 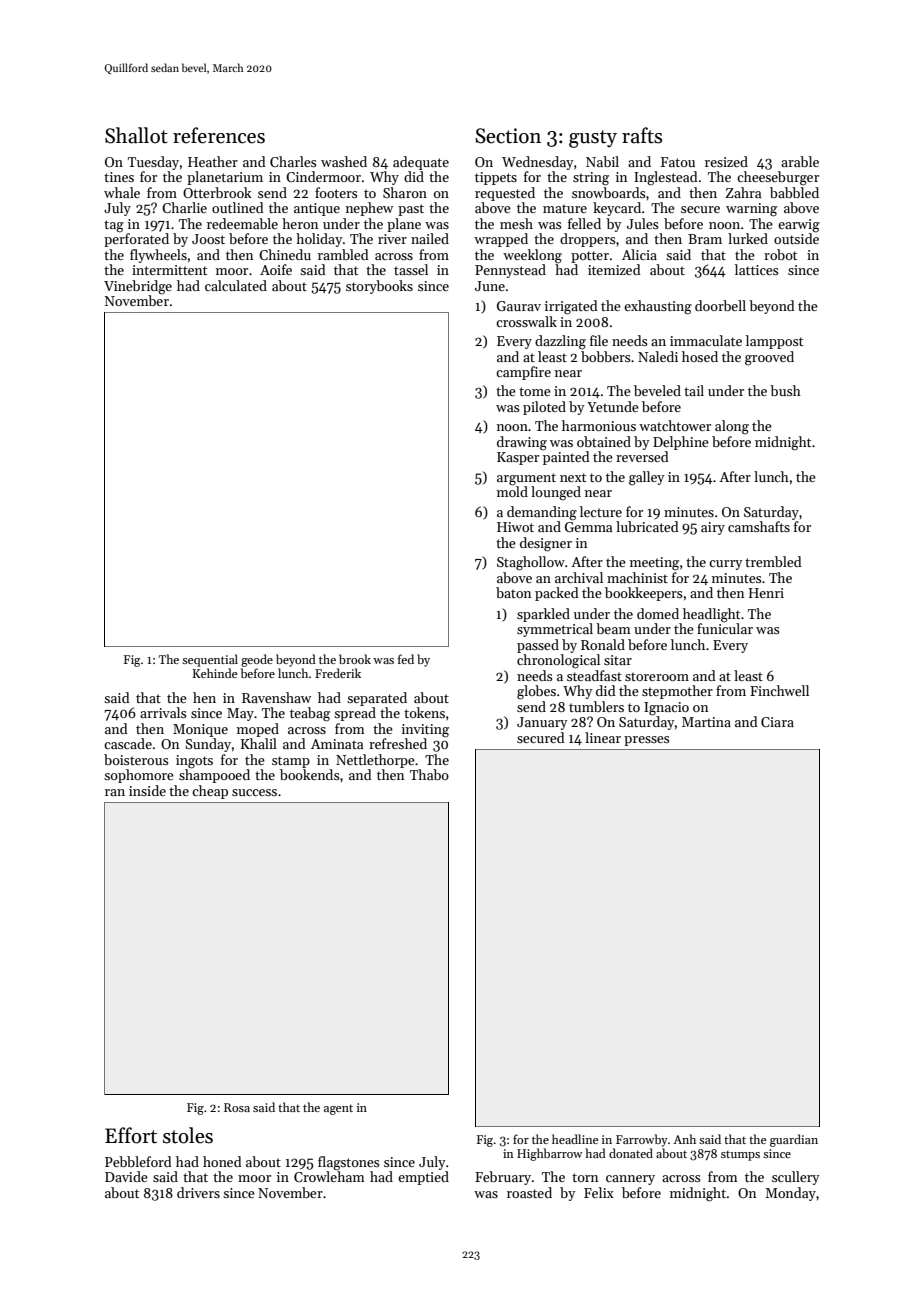 What do you see at coordinates (643, 223) in the screenshot?
I see `Jules` at bounding box center [643, 223].
